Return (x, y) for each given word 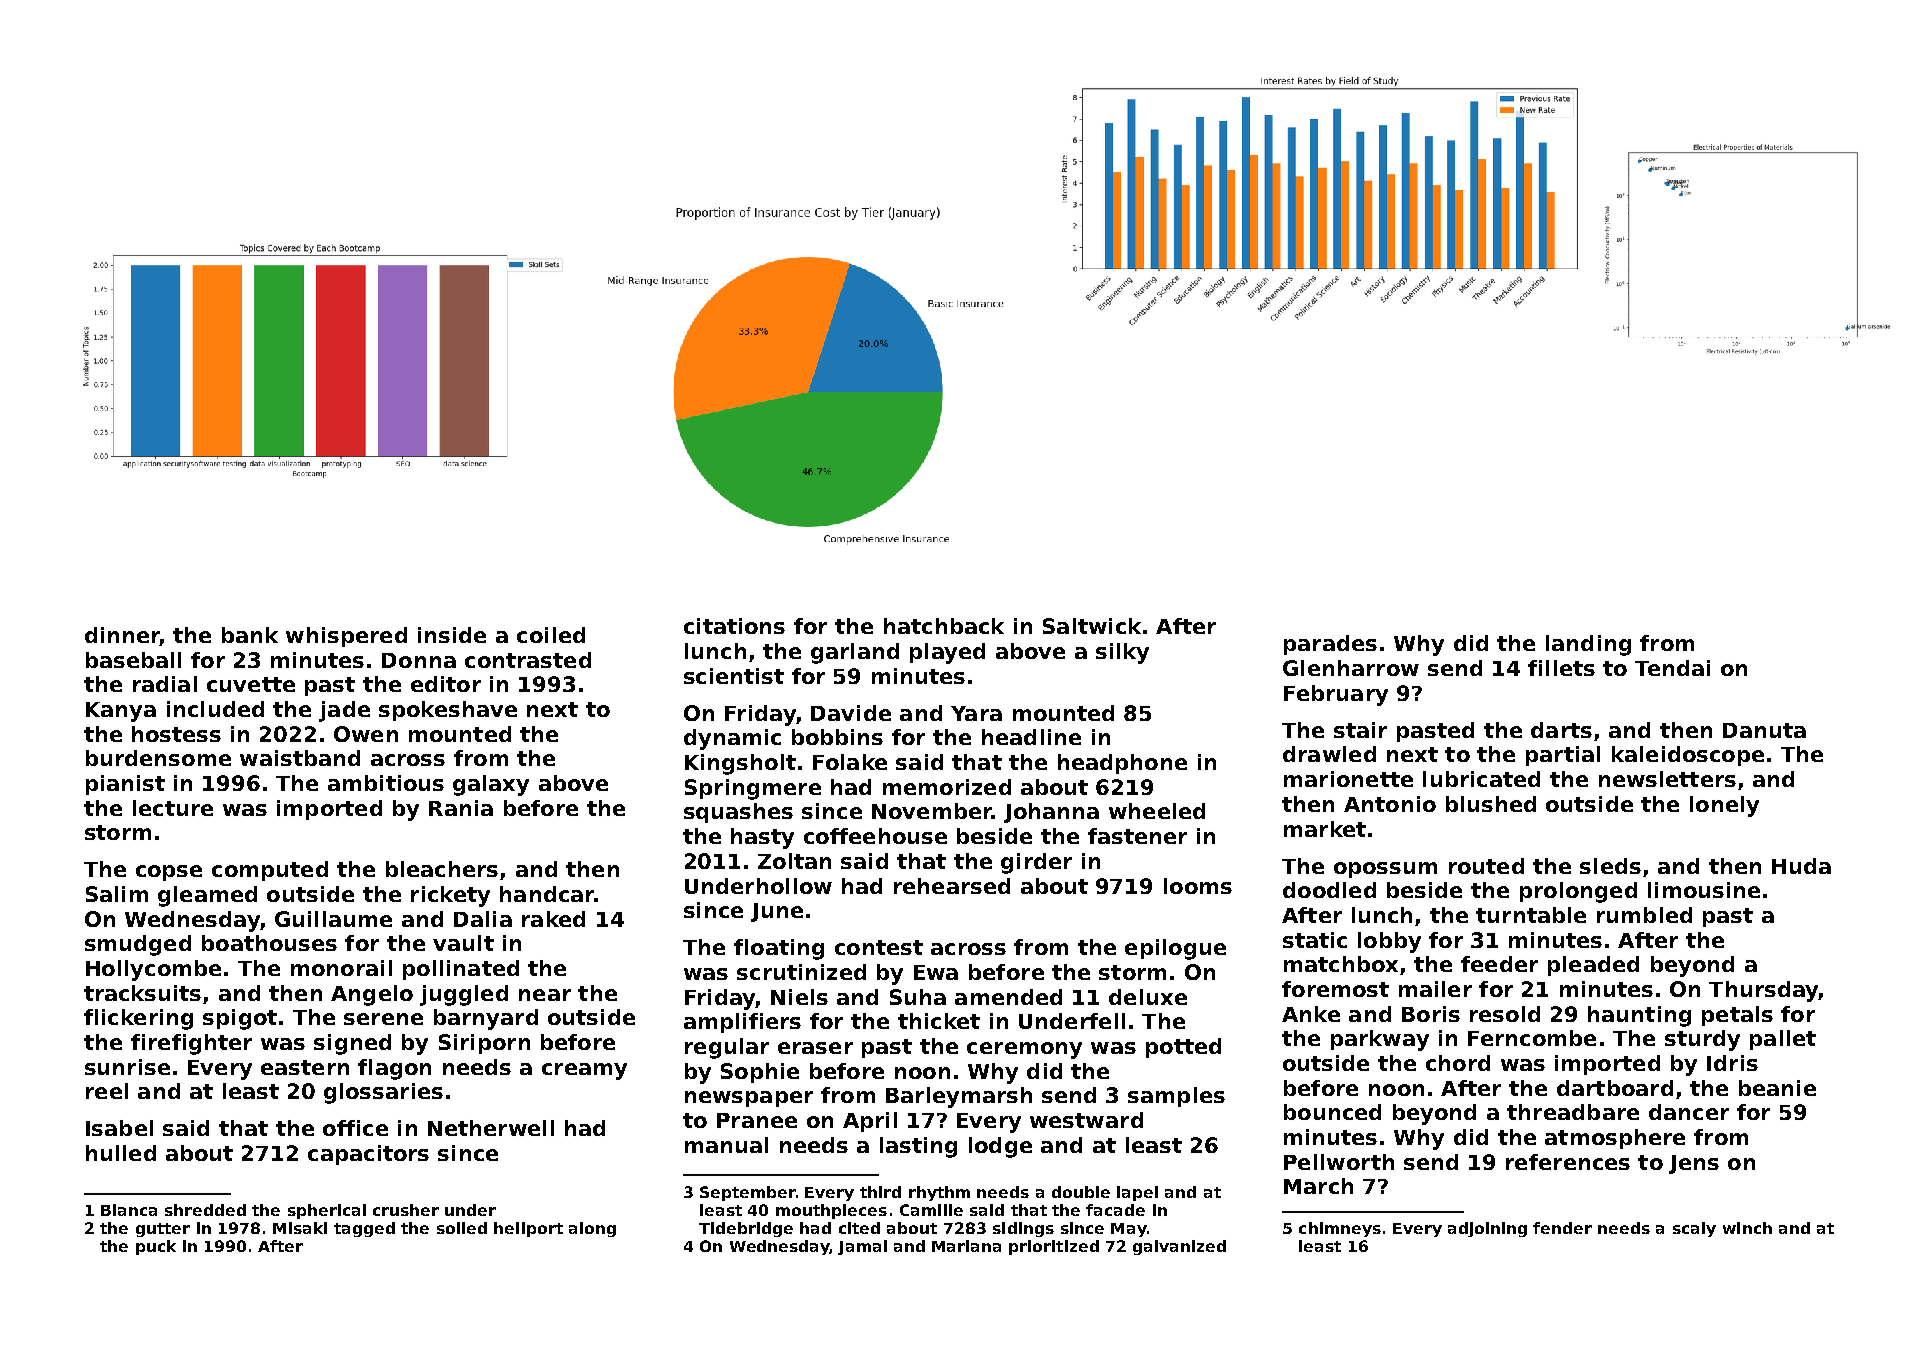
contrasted (528, 660)
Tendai (1672, 668)
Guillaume (333, 919)
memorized (947, 787)
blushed (1491, 804)
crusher (406, 1210)
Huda (1801, 866)
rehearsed (952, 886)
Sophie (760, 1073)
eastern (305, 1067)
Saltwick (1092, 626)
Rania (461, 808)
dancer (1689, 1112)
